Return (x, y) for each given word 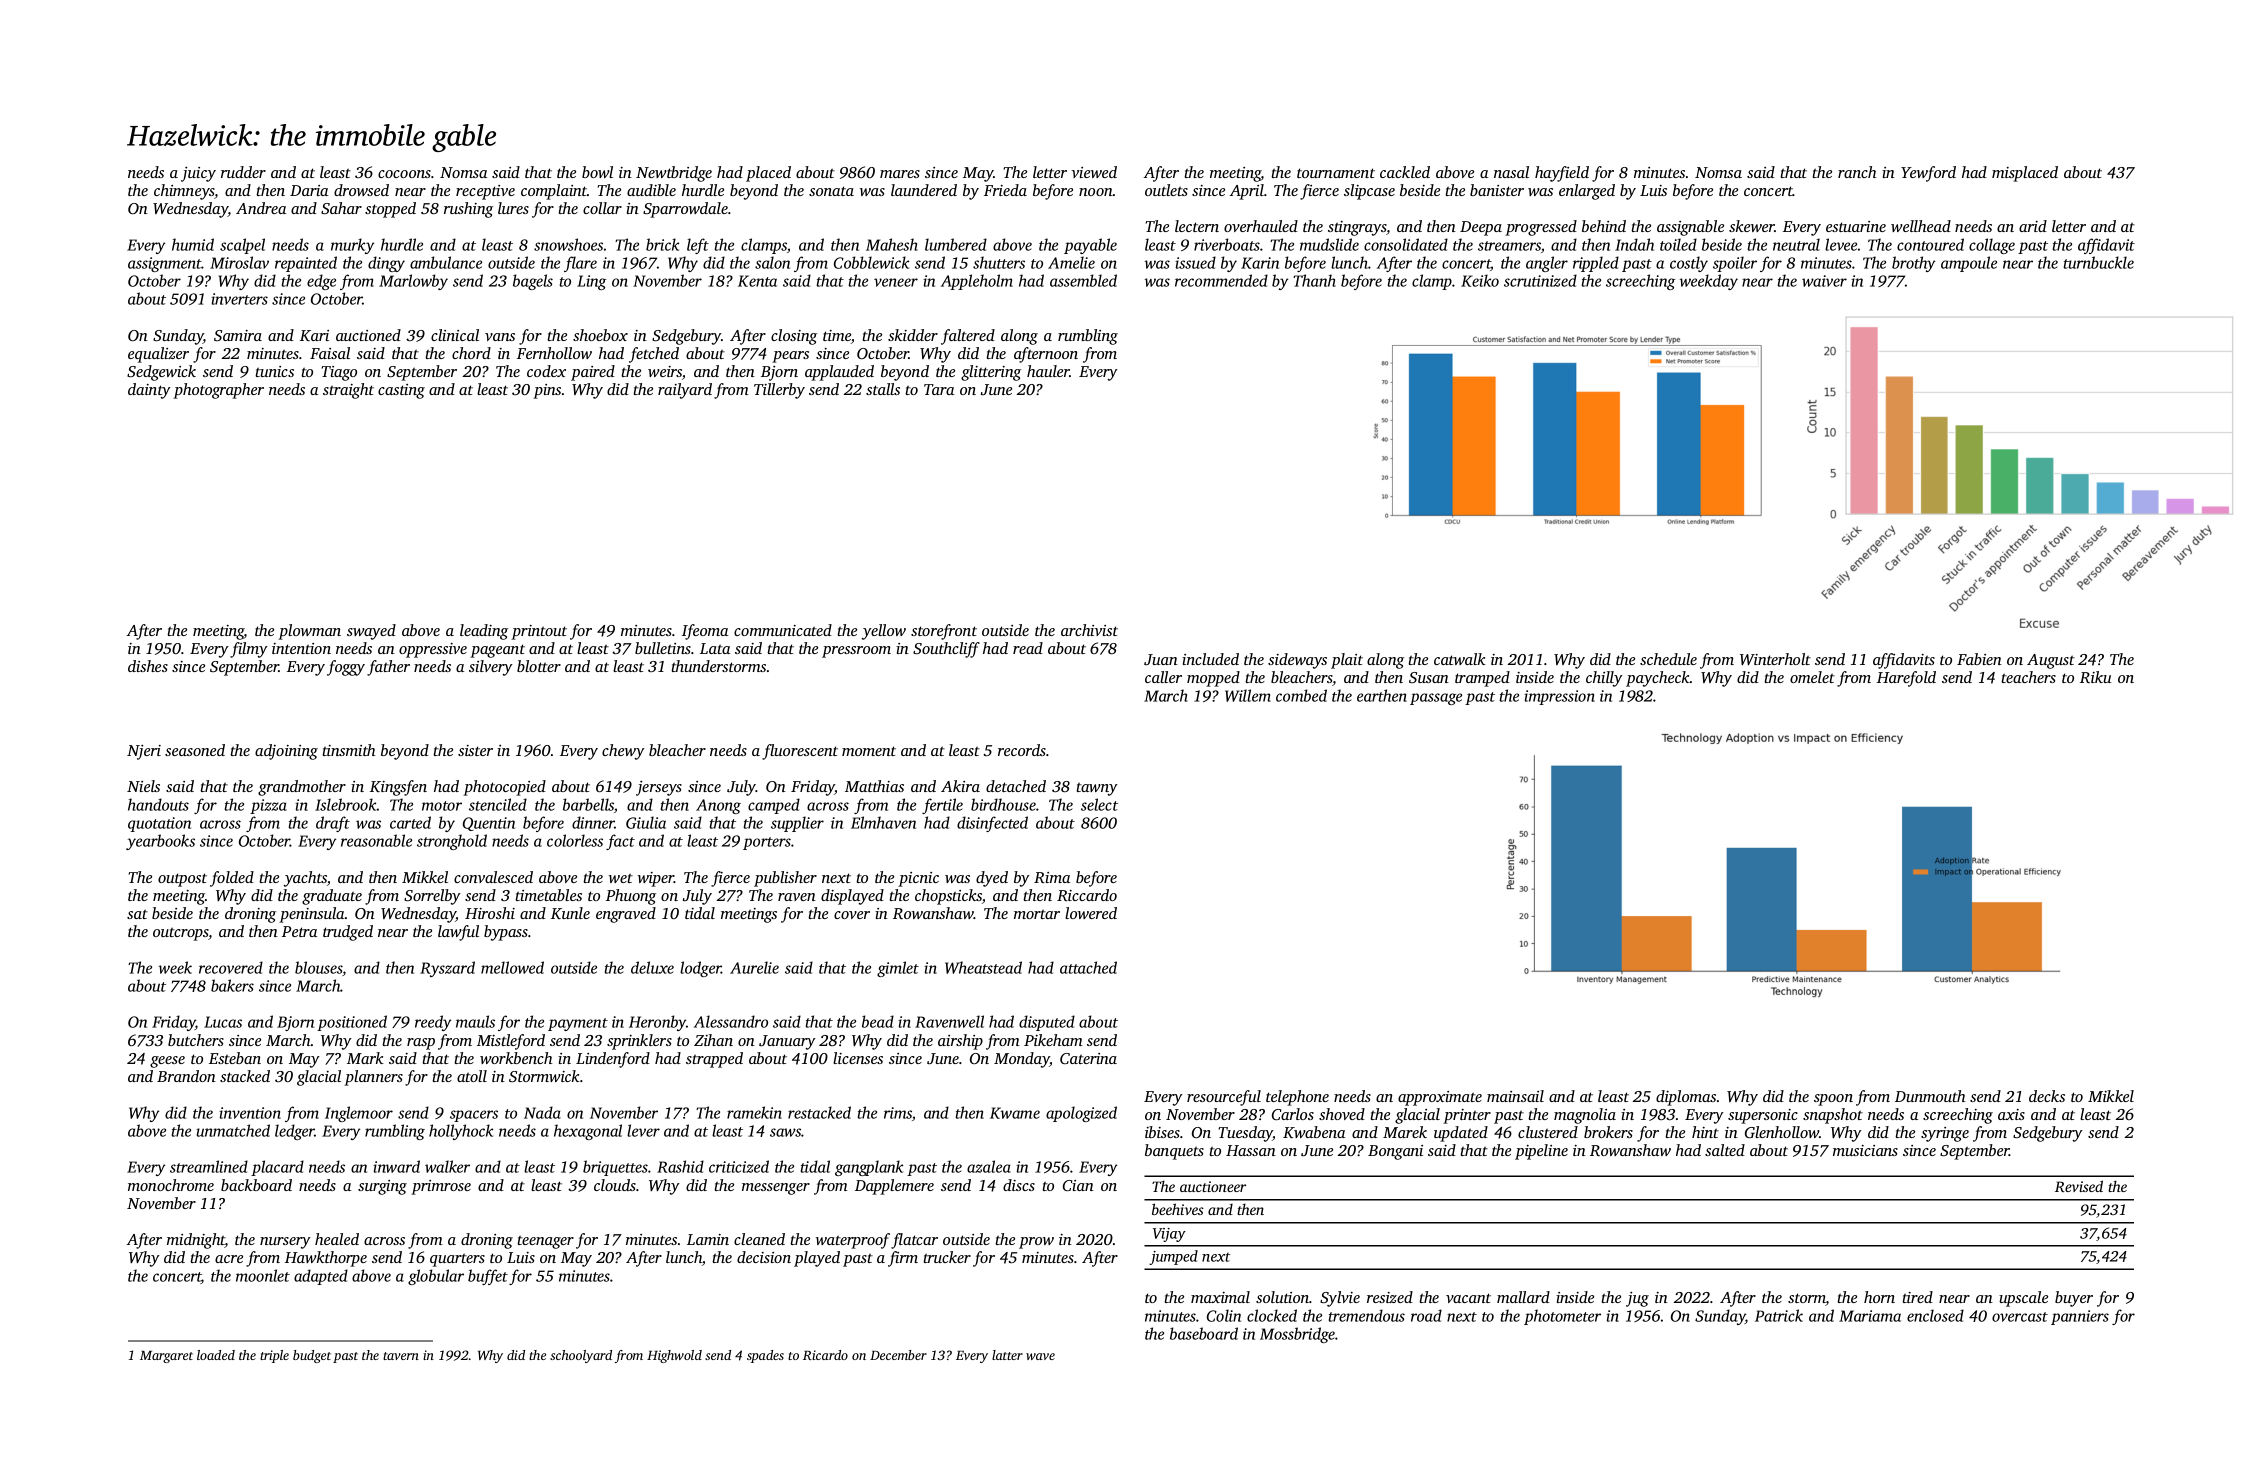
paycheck (1658, 679)
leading (484, 632)
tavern (401, 1356)
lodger (700, 969)
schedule (1668, 659)
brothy (1913, 264)
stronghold (452, 842)
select (1099, 804)
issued (1195, 262)
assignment (165, 264)
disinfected (992, 824)
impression (1559, 697)
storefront (944, 632)
